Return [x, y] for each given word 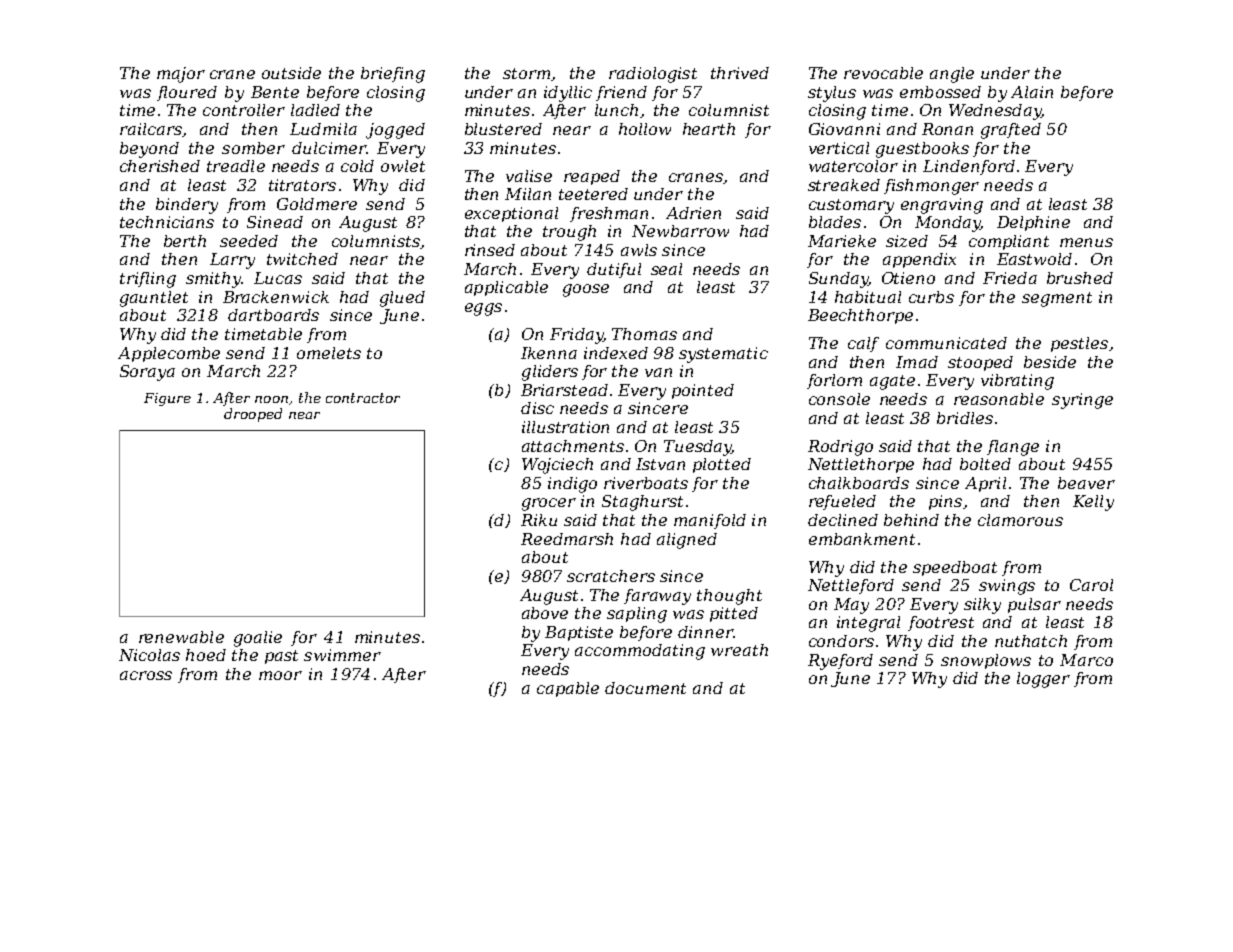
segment [1057, 299]
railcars [151, 129]
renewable [181, 637]
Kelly [1093, 503]
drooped [253, 415]
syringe [1082, 401]
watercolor [853, 166]
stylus [832, 94]
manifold [710, 521]
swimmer [342, 655]
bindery [187, 206]
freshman [609, 214]
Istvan [660, 464]
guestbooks [922, 150]
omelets [329, 353]
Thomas [644, 334]
